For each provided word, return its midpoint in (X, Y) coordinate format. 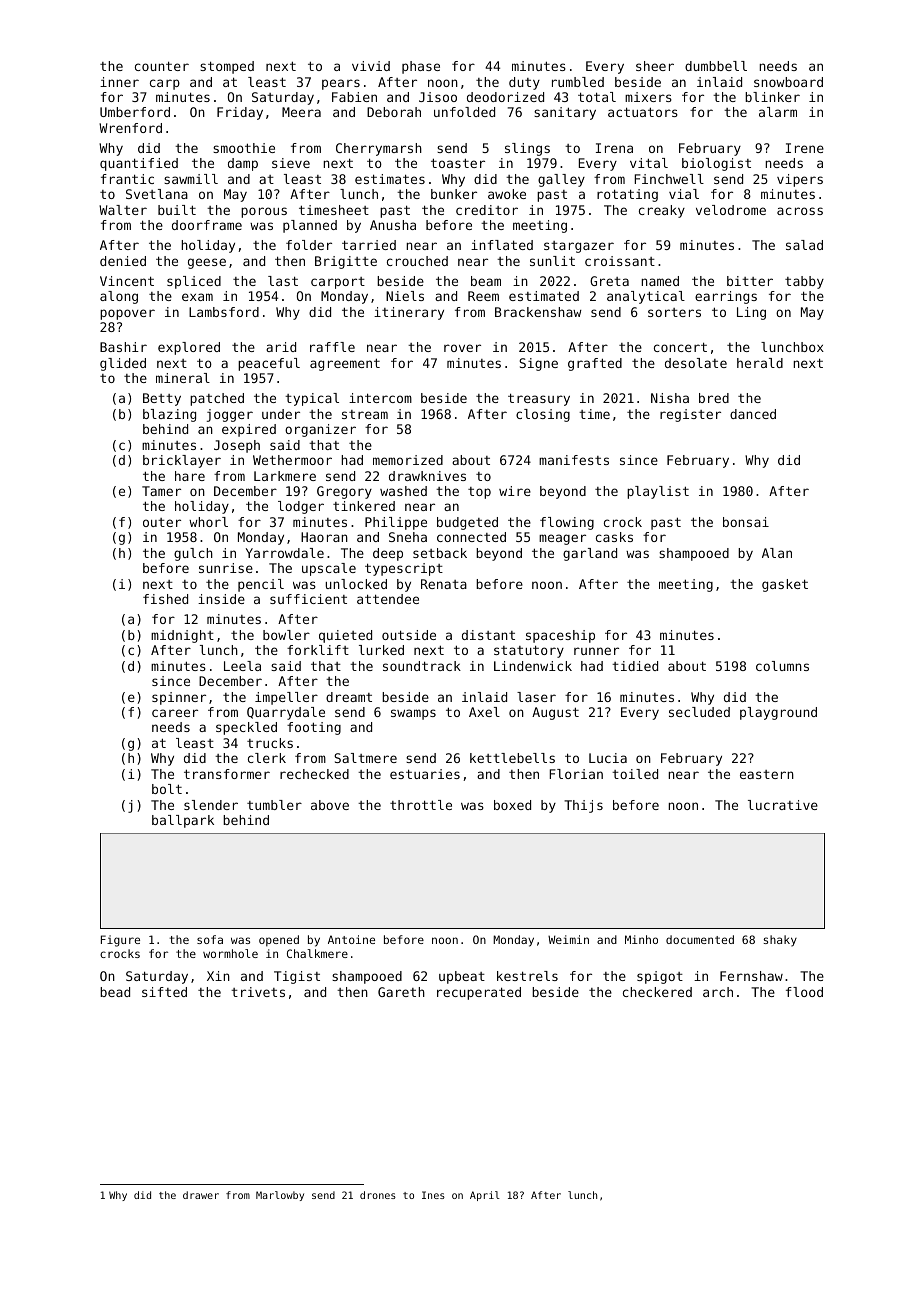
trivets (258, 992)
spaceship (560, 636)
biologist (716, 164)
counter (162, 66)
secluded (699, 712)
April (485, 1196)
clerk (267, 758)
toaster (458, 163)
